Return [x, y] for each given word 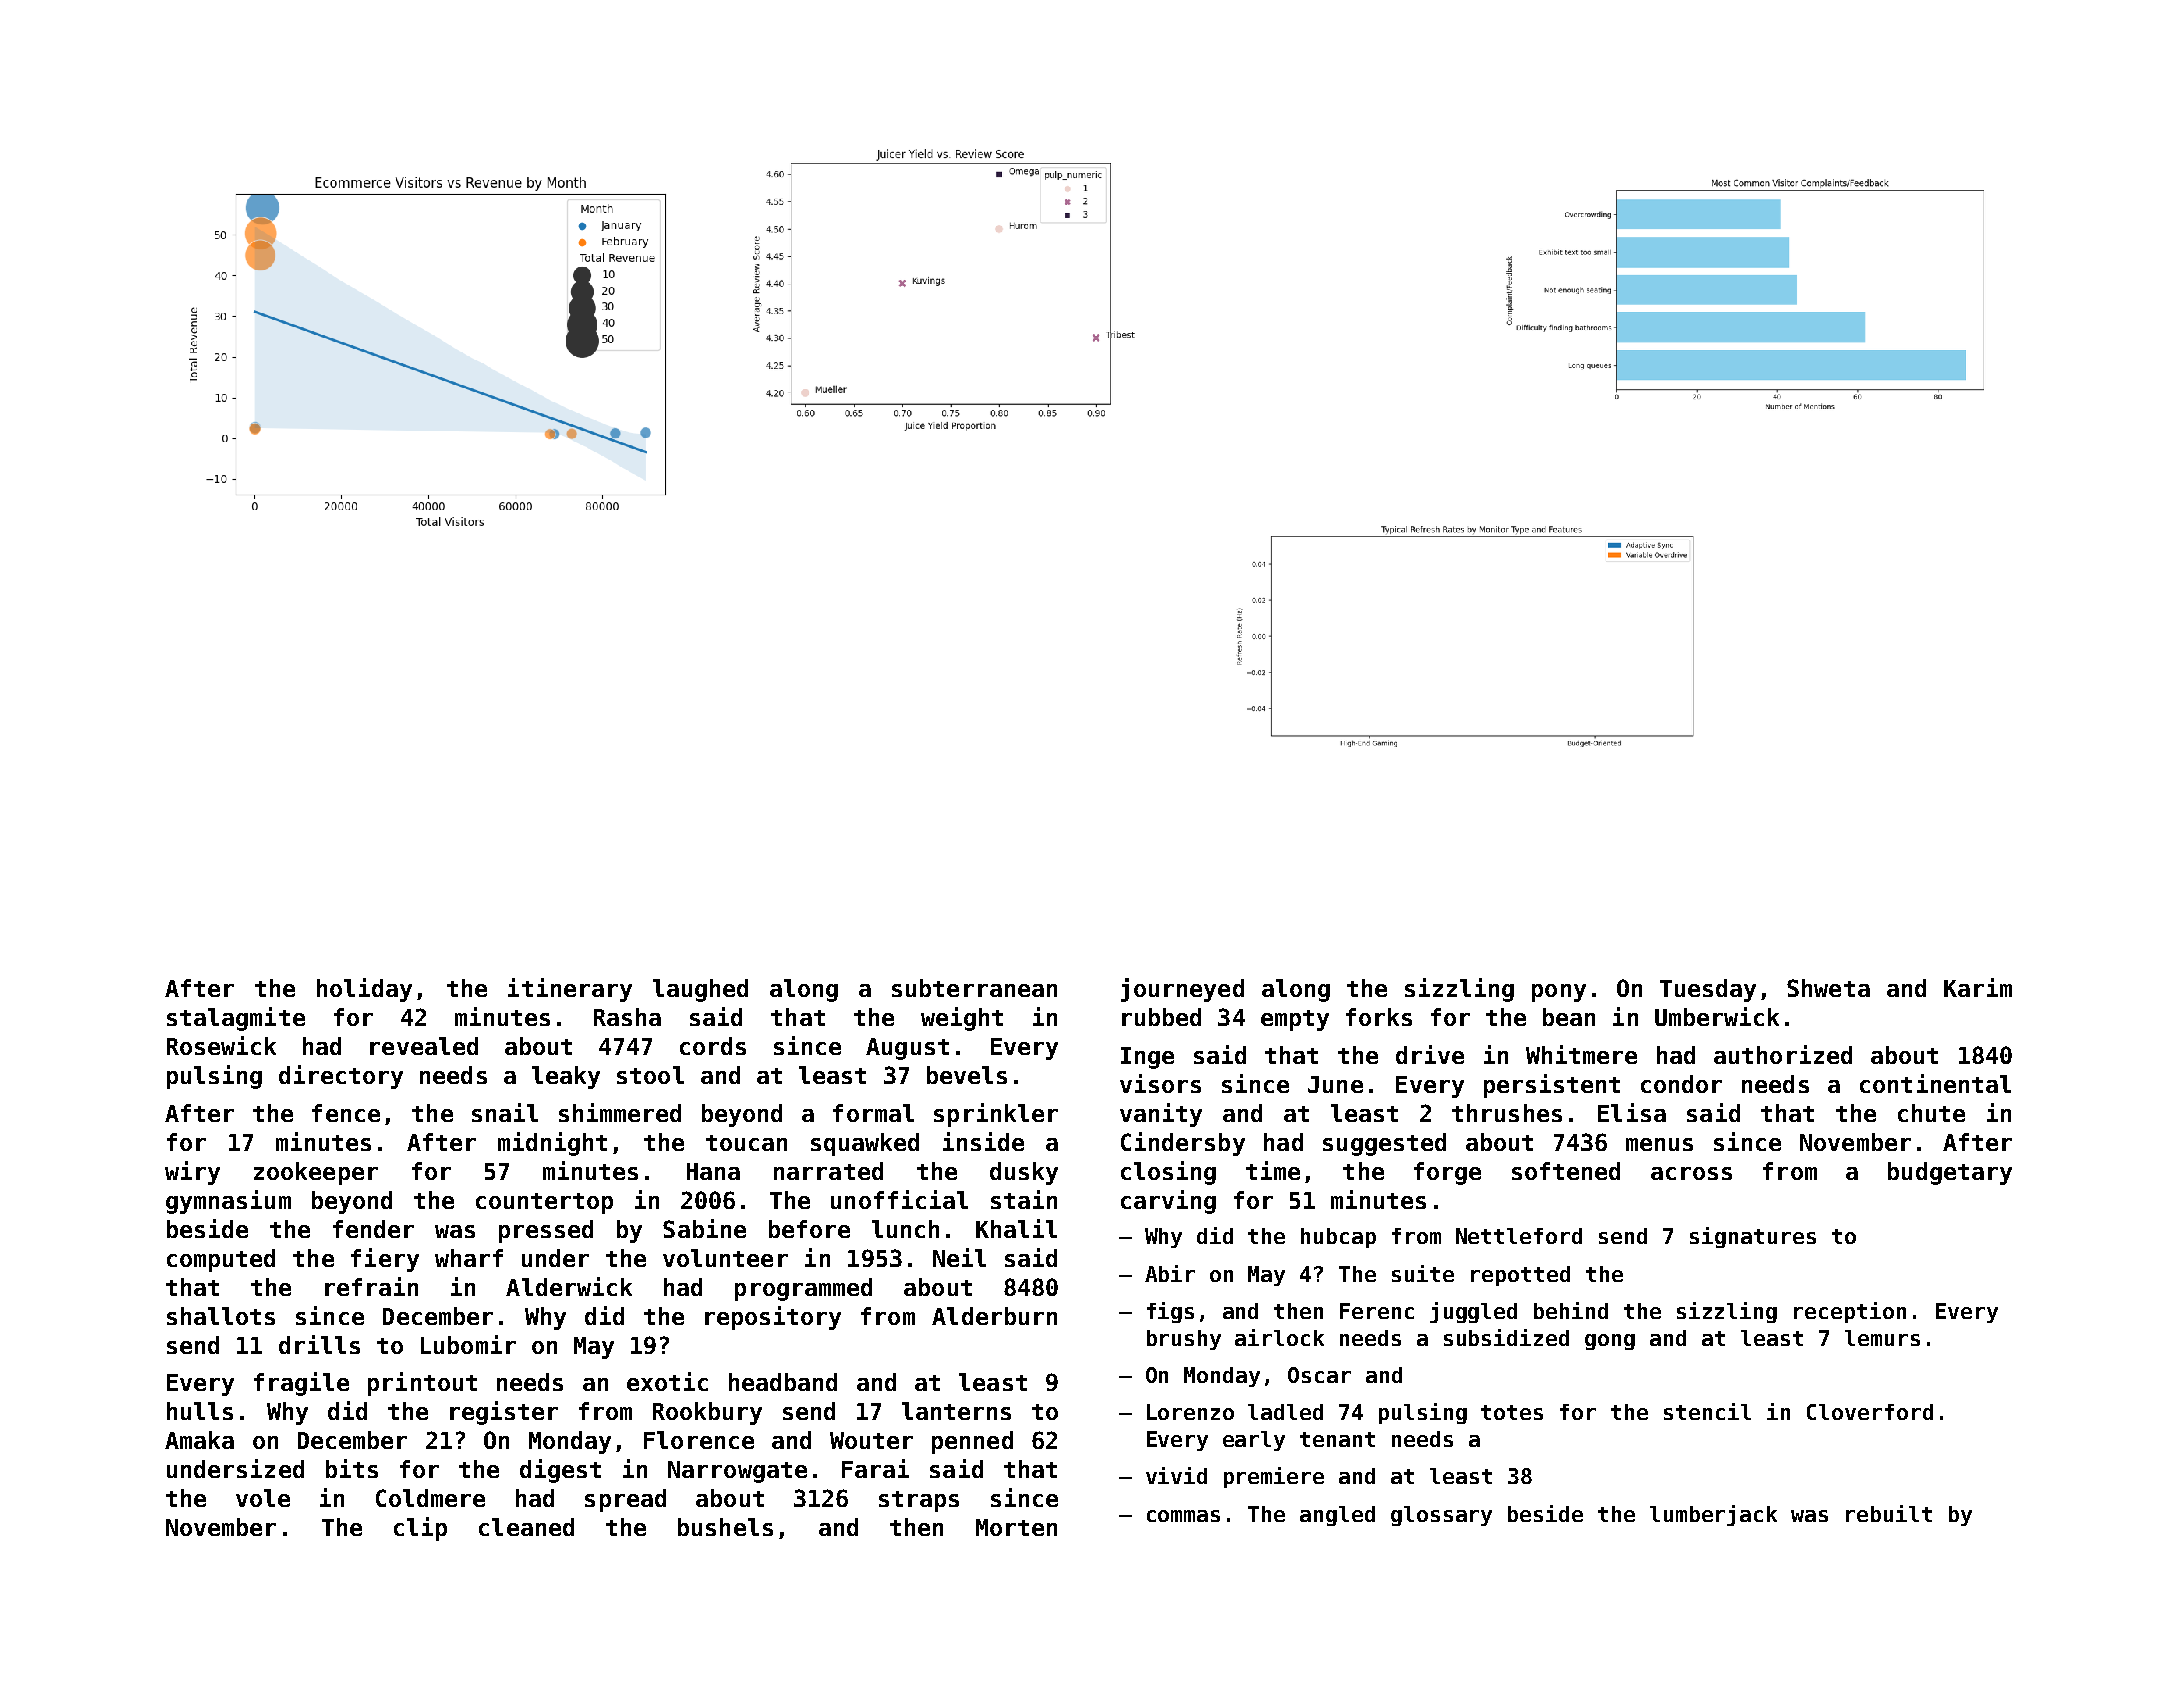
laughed [700, 990]
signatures [1753, 1237]
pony [1559, 993]
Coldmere [430, 1498]
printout [422, 1384]
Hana [713, 1171]
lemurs [1882, 1338]
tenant [1337, 1439]
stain [1024, 1199]
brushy [1184, 1340]
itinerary [570, 990]
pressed [546, 1231]
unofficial [899, 1199]
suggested [1384, 1144]
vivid [1176, 1475]
